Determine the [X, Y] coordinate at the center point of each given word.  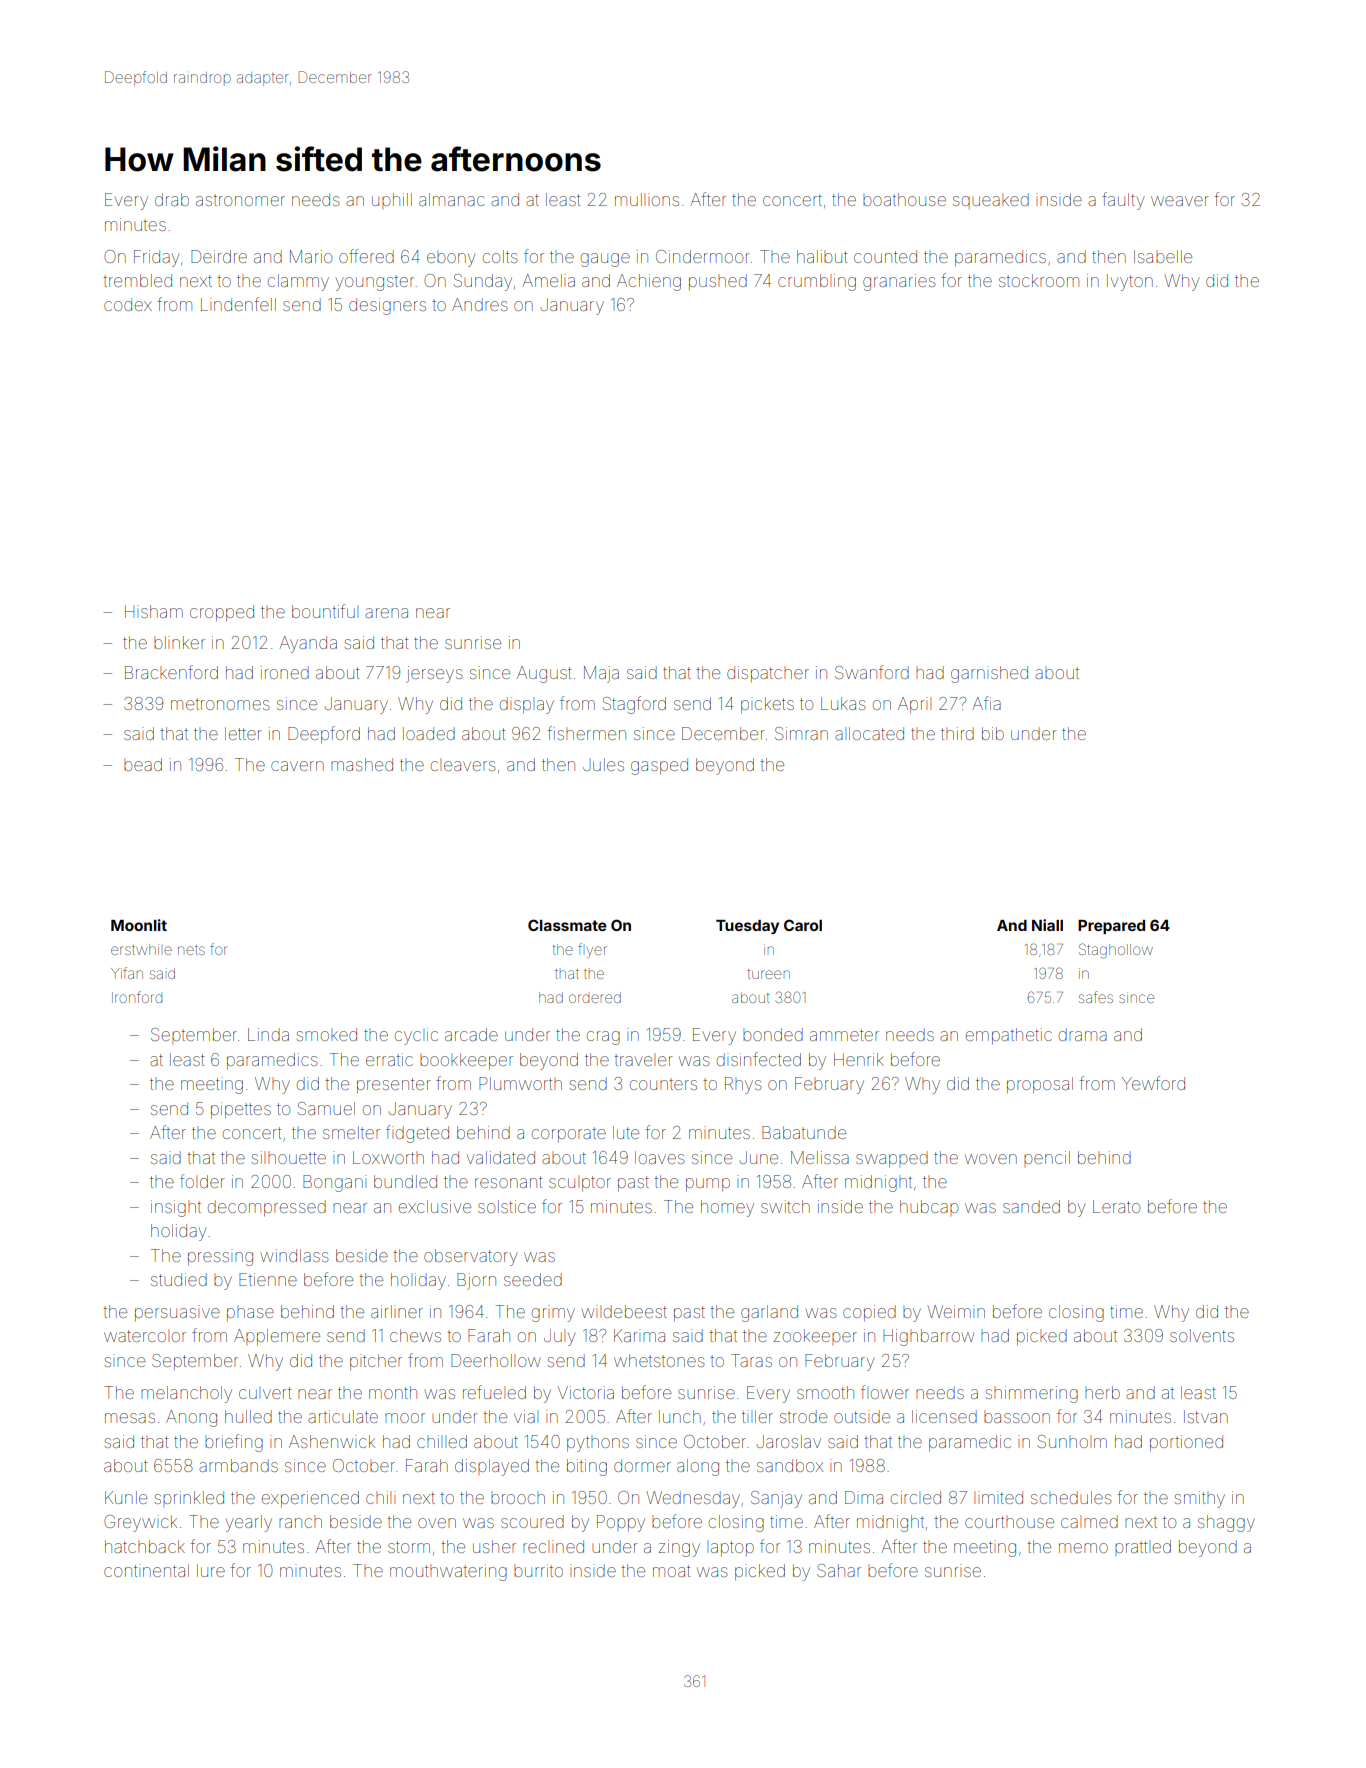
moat [672, 1571]
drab [172, 199]
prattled [1143, 1548]
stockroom [1039, 280]
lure [211, 1570]
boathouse [904, 199]
